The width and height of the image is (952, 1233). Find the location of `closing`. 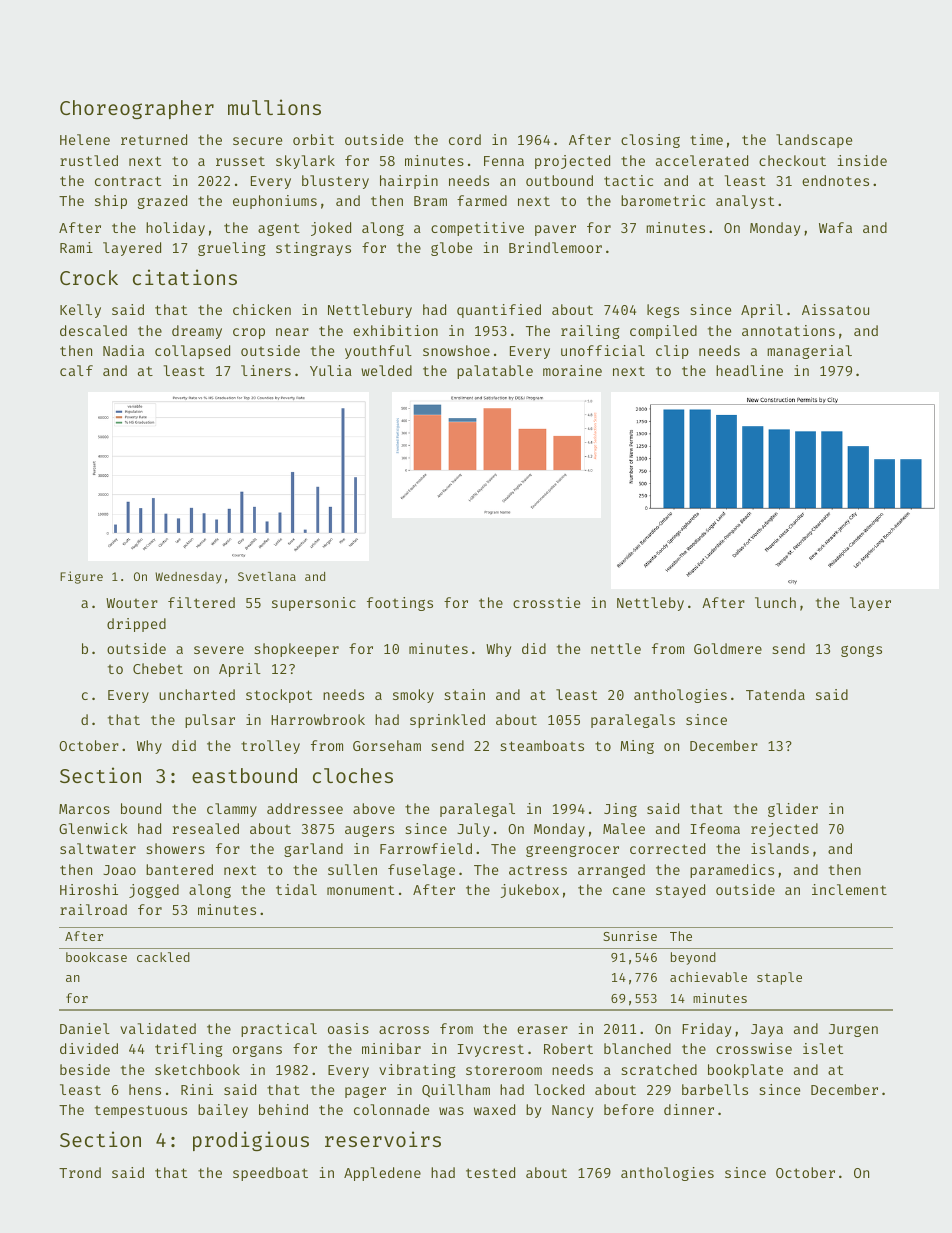

closing is located at coordinates (650, 141).
